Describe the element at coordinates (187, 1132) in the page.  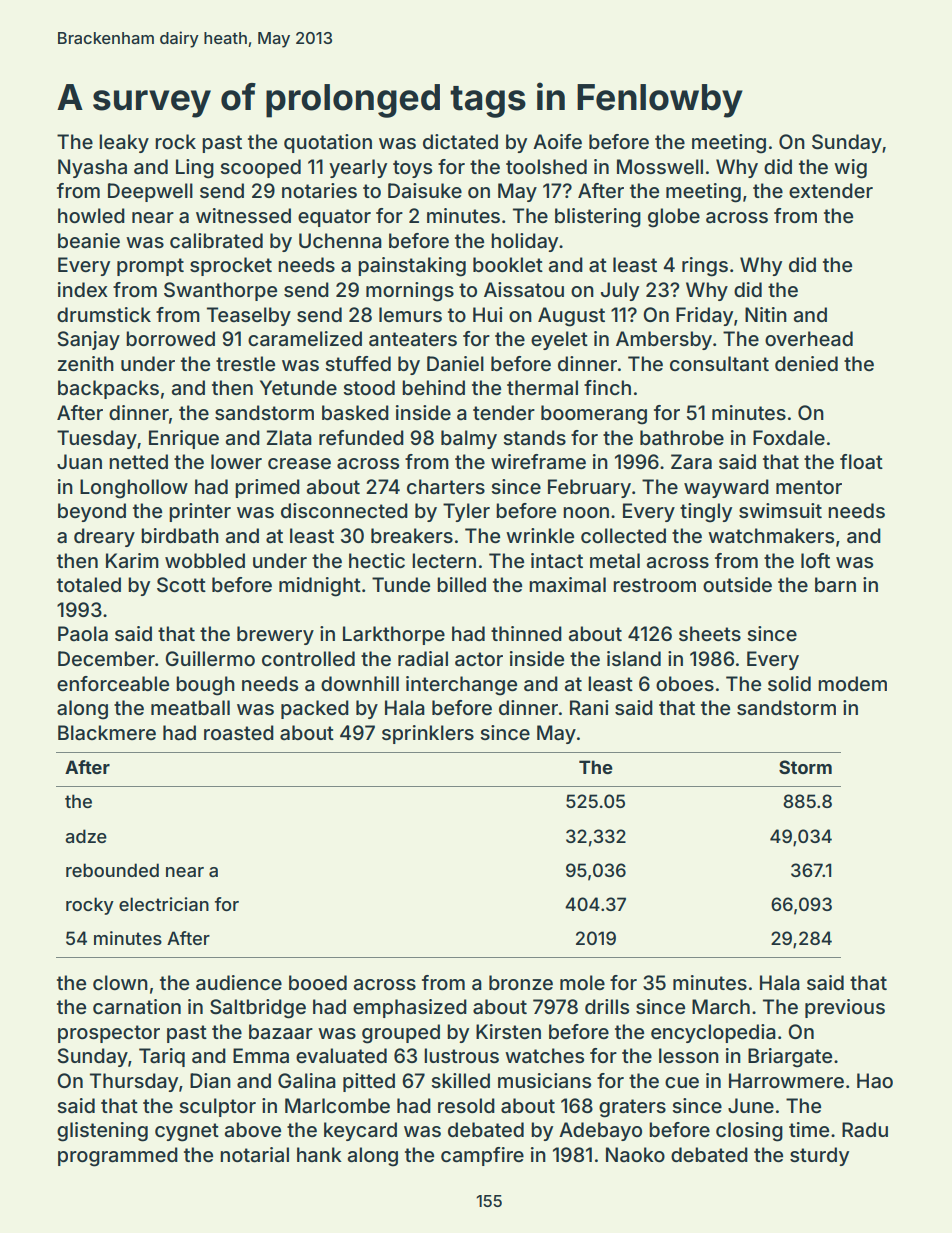
I see `cygnet` at that location.
